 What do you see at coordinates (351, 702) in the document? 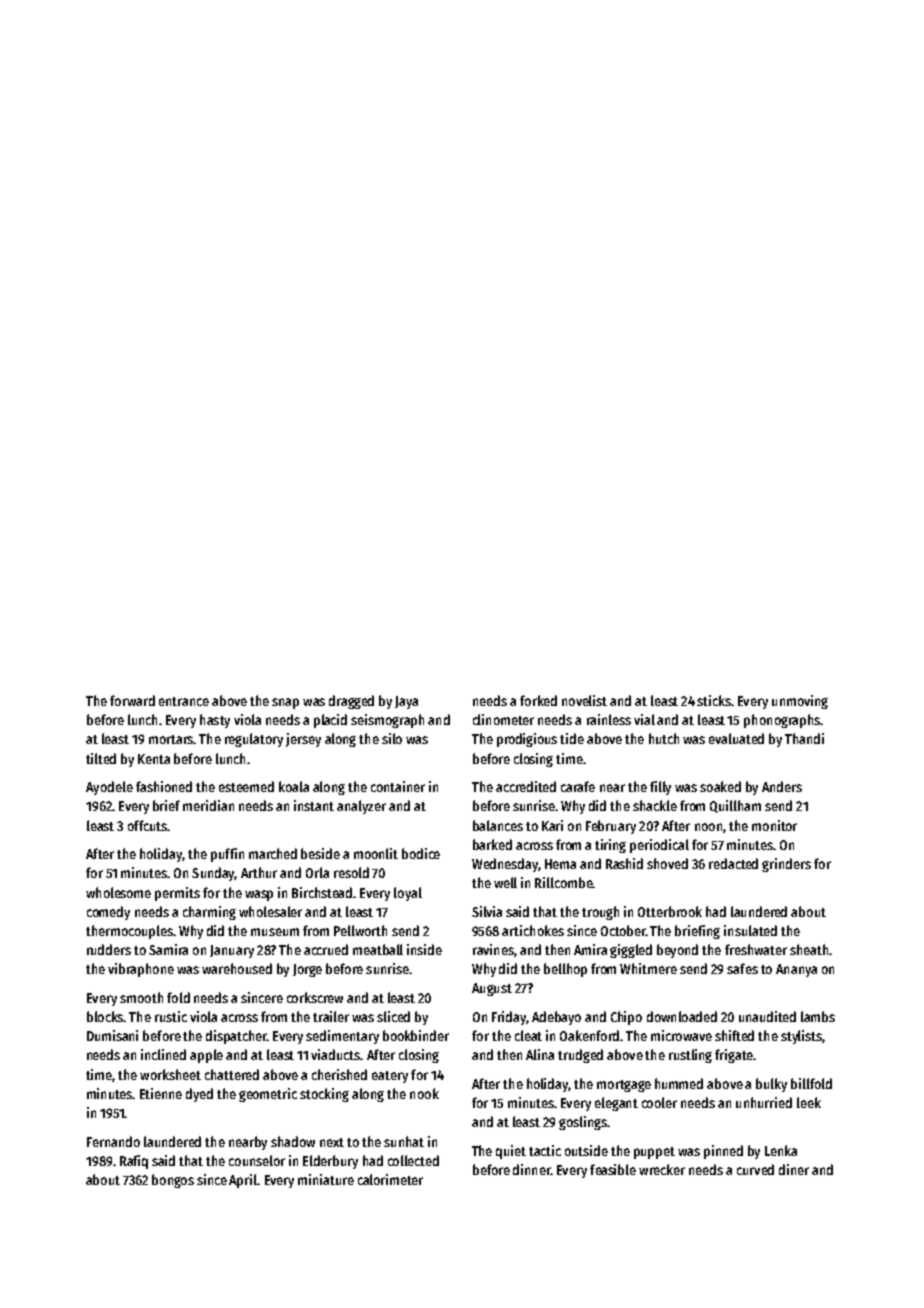
I see `dragged` at bounding box center [351, 702].
